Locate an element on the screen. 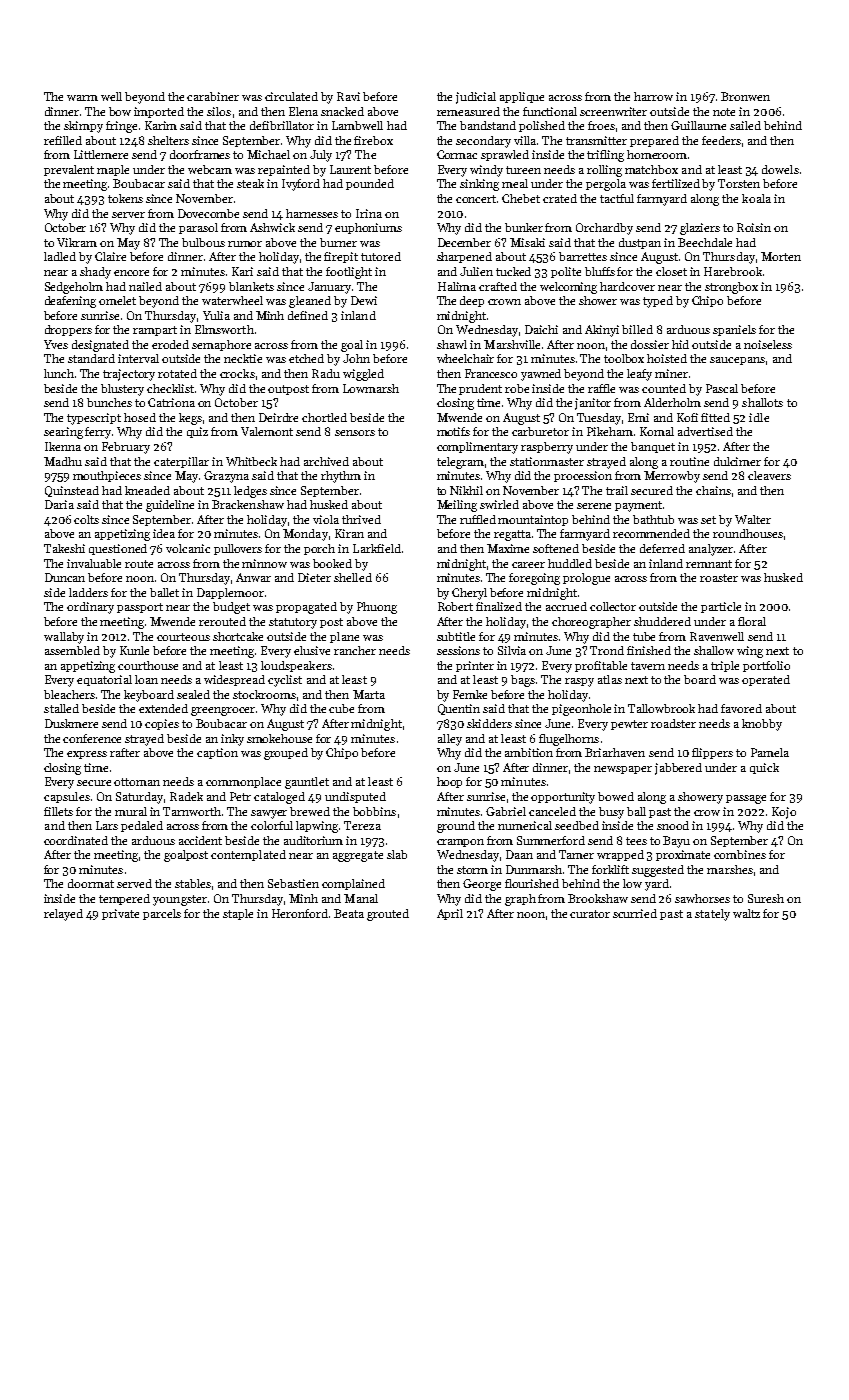 This screenshot has height=1400, width=849. Petr is located at coordinates (240, 796).
